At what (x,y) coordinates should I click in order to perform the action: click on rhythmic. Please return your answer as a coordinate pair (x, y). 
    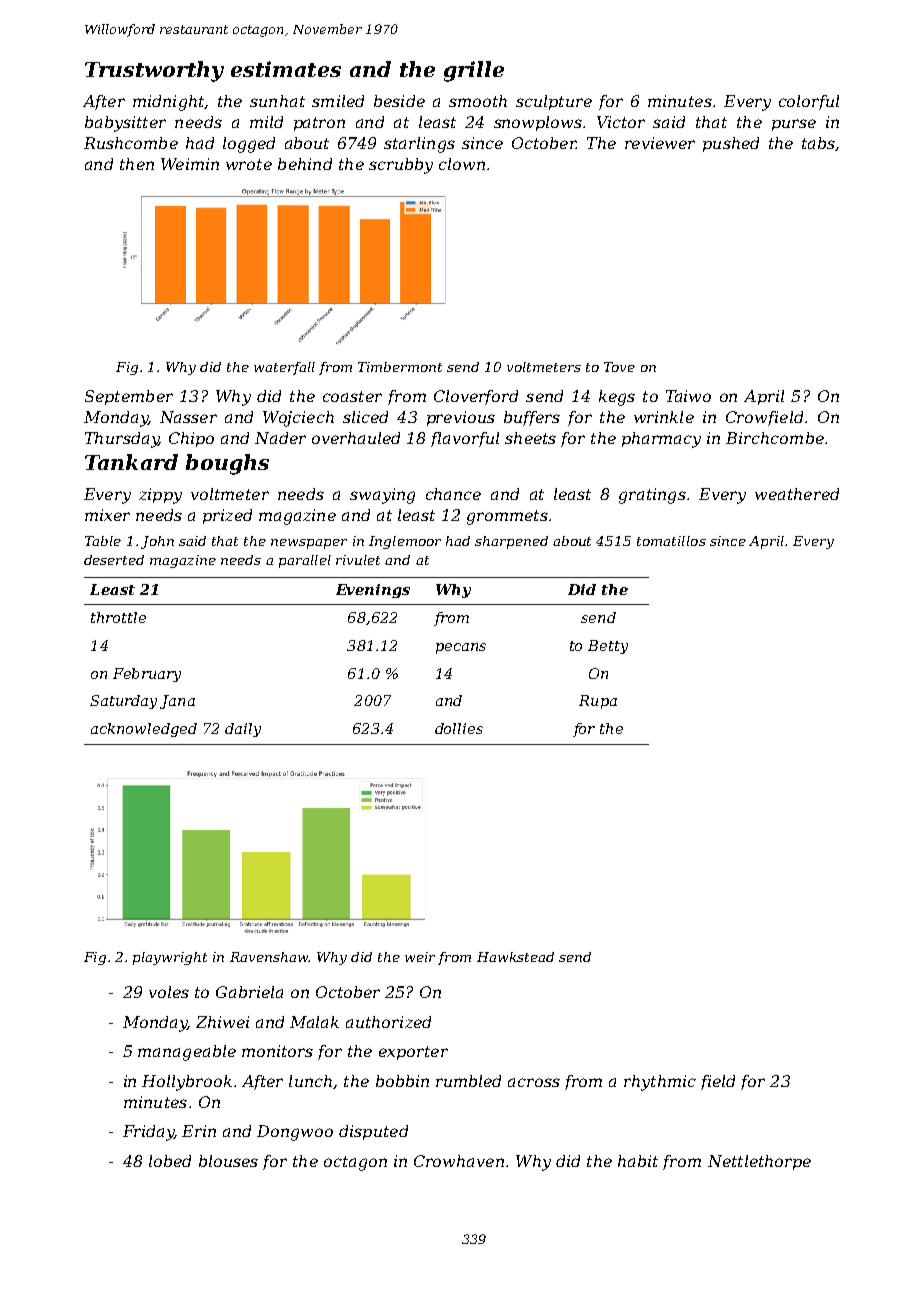
    Looking at the image, I should click on (660, 1083).
